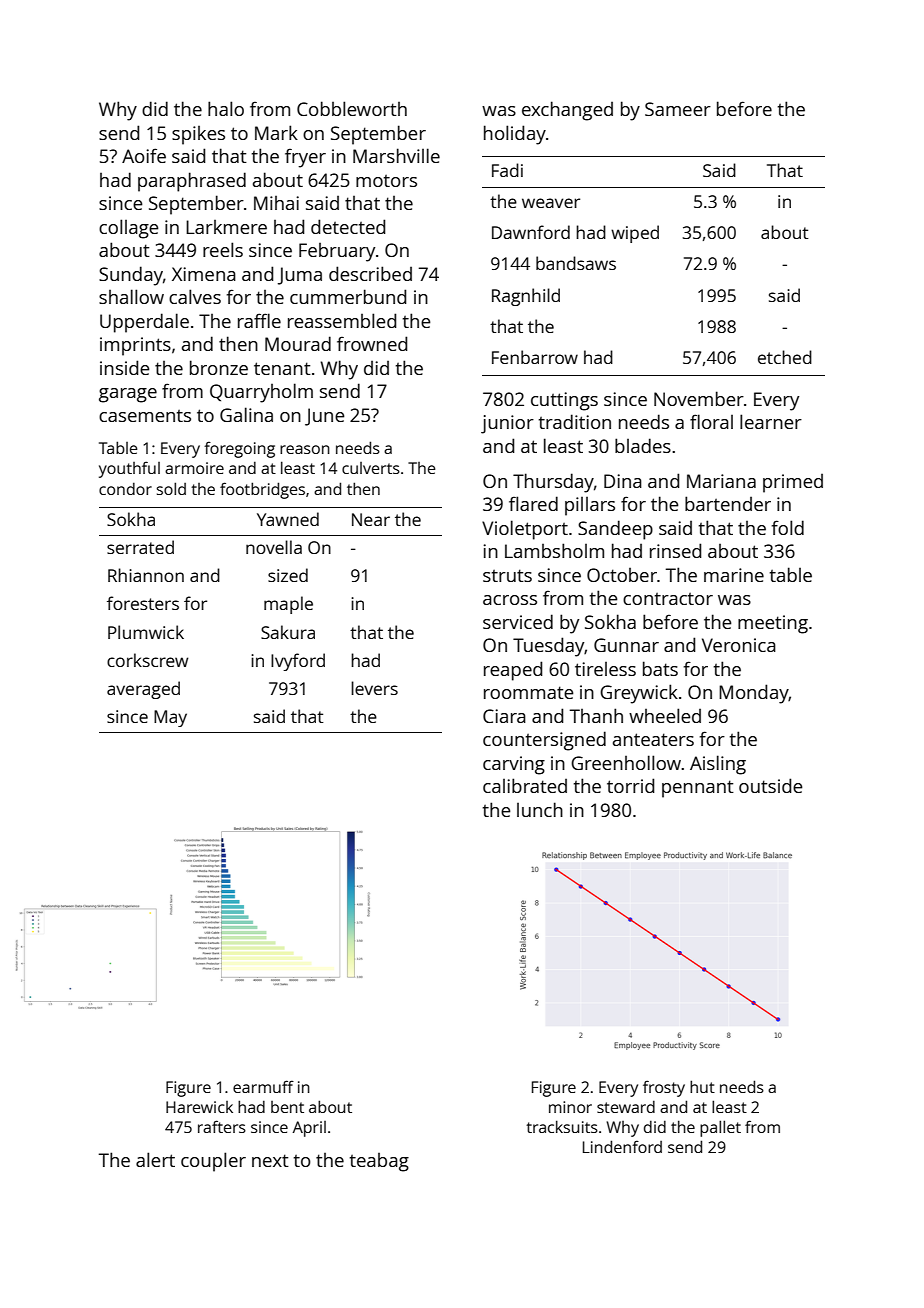  Describe the element at coordinates (155, 1159) in the screenshot. I see `alert` at that location.
